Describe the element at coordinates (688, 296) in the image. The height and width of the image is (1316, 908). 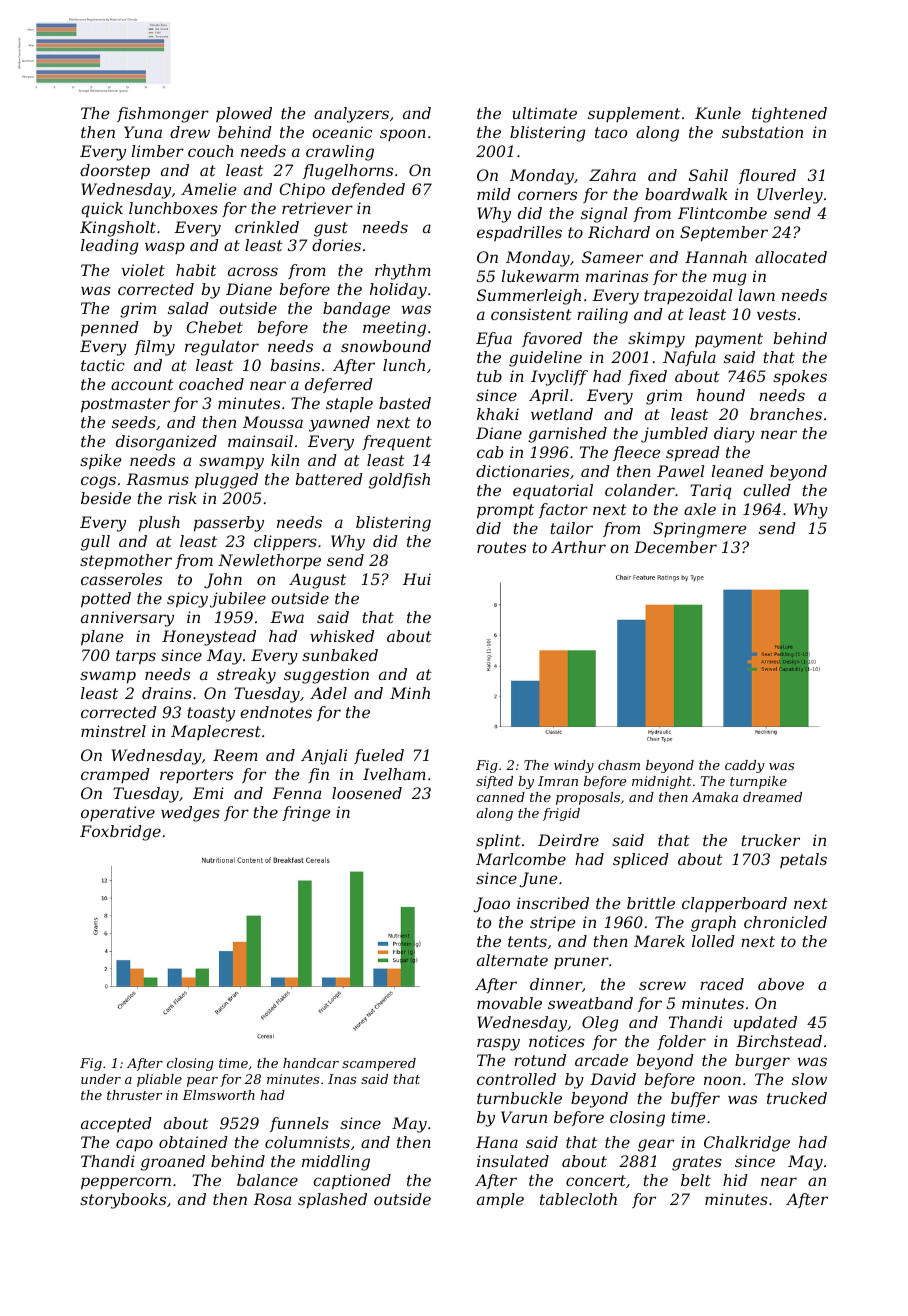
I see `trapezoidal` at that location.
